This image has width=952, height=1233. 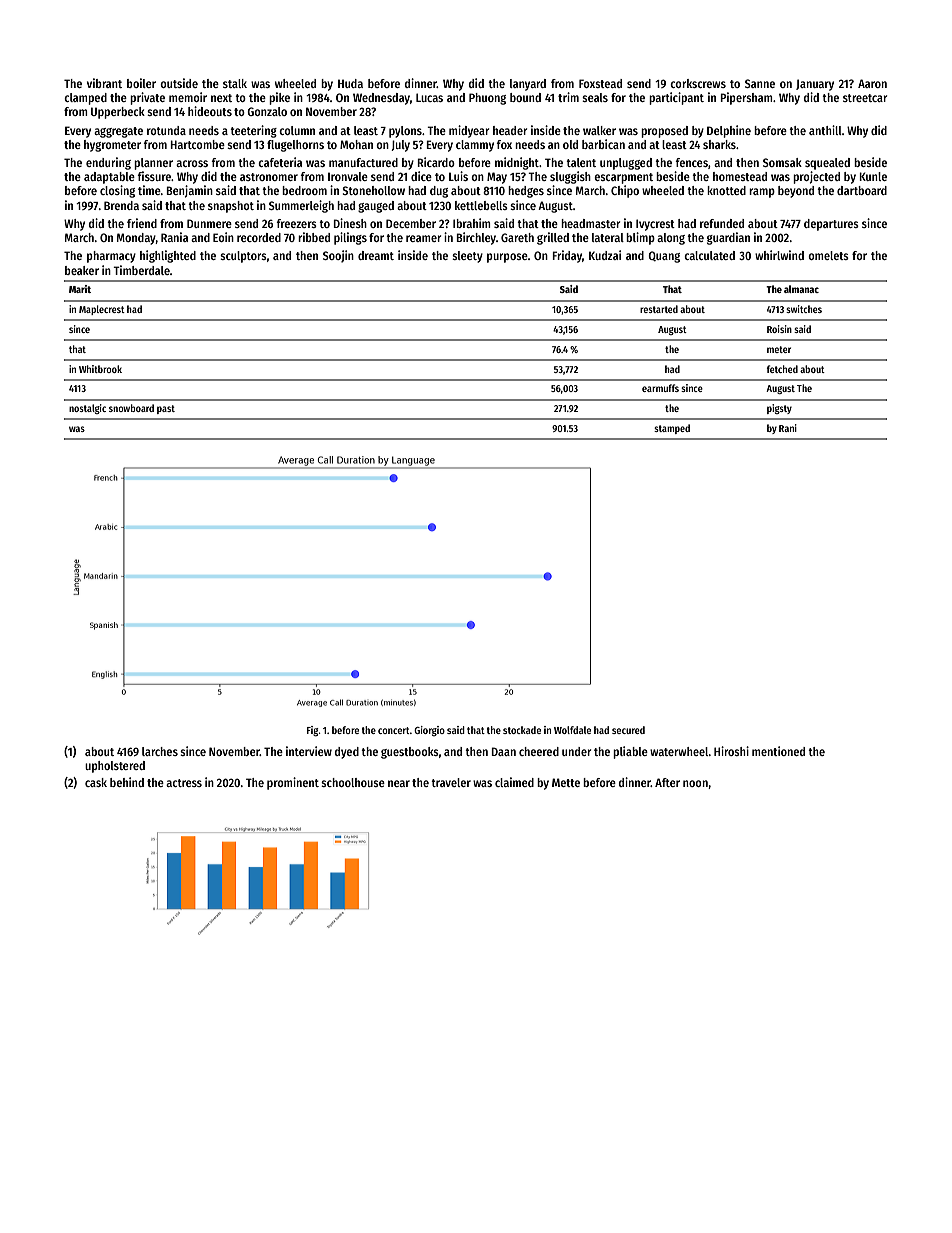 I want to click on Maplecrest, so click(x=102, y=310).
